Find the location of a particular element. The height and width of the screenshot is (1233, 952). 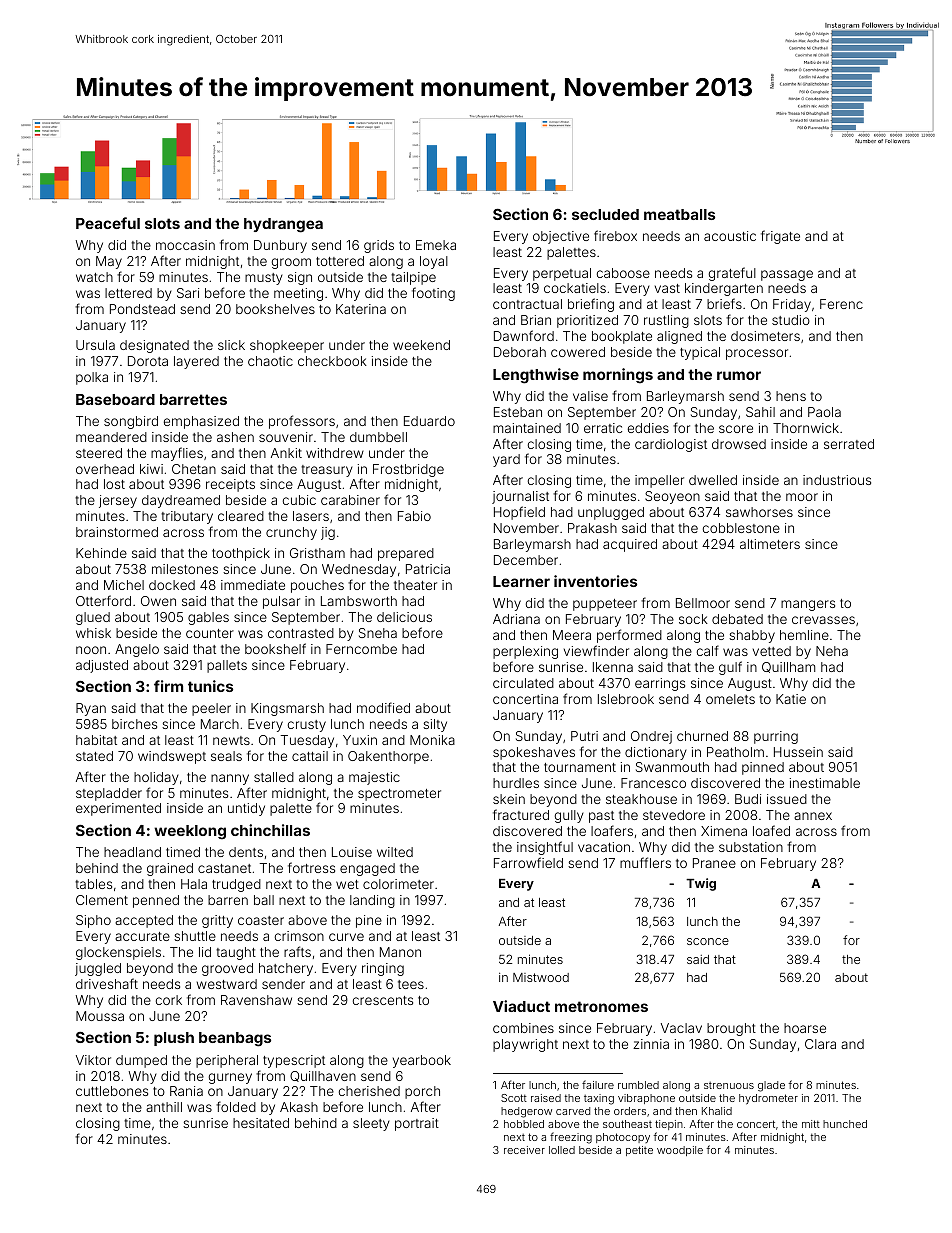

souvenir is located at coordinates (286, 437).
